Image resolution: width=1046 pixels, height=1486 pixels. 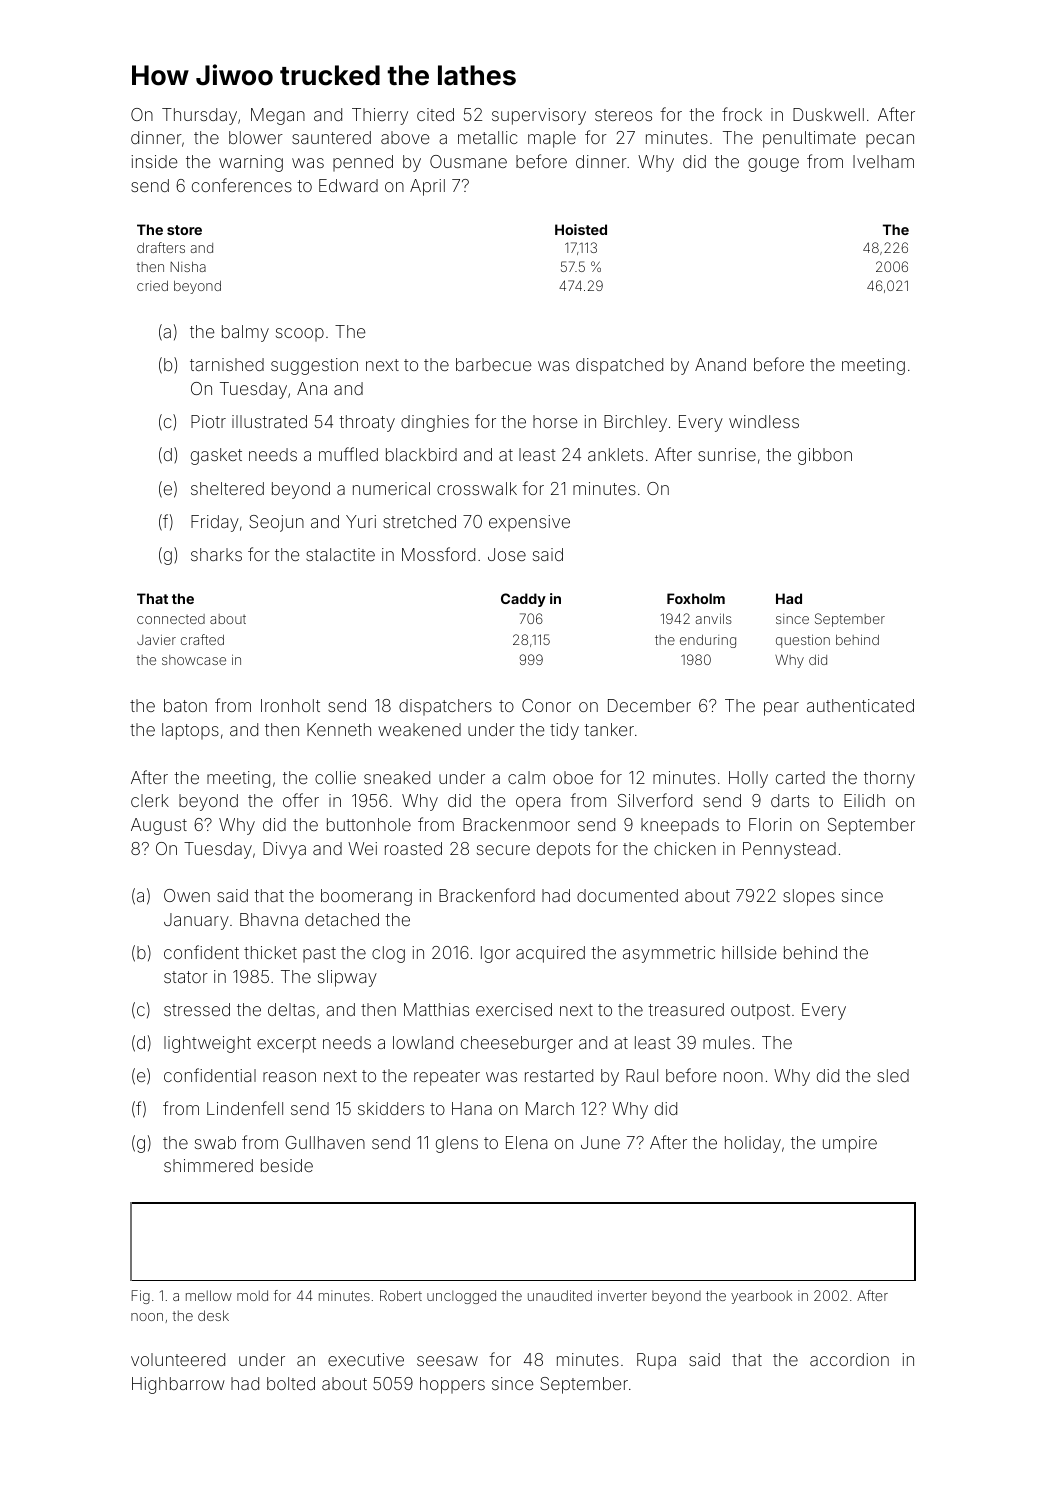 I want to click on dispatched, so click(x=619, y=366).
